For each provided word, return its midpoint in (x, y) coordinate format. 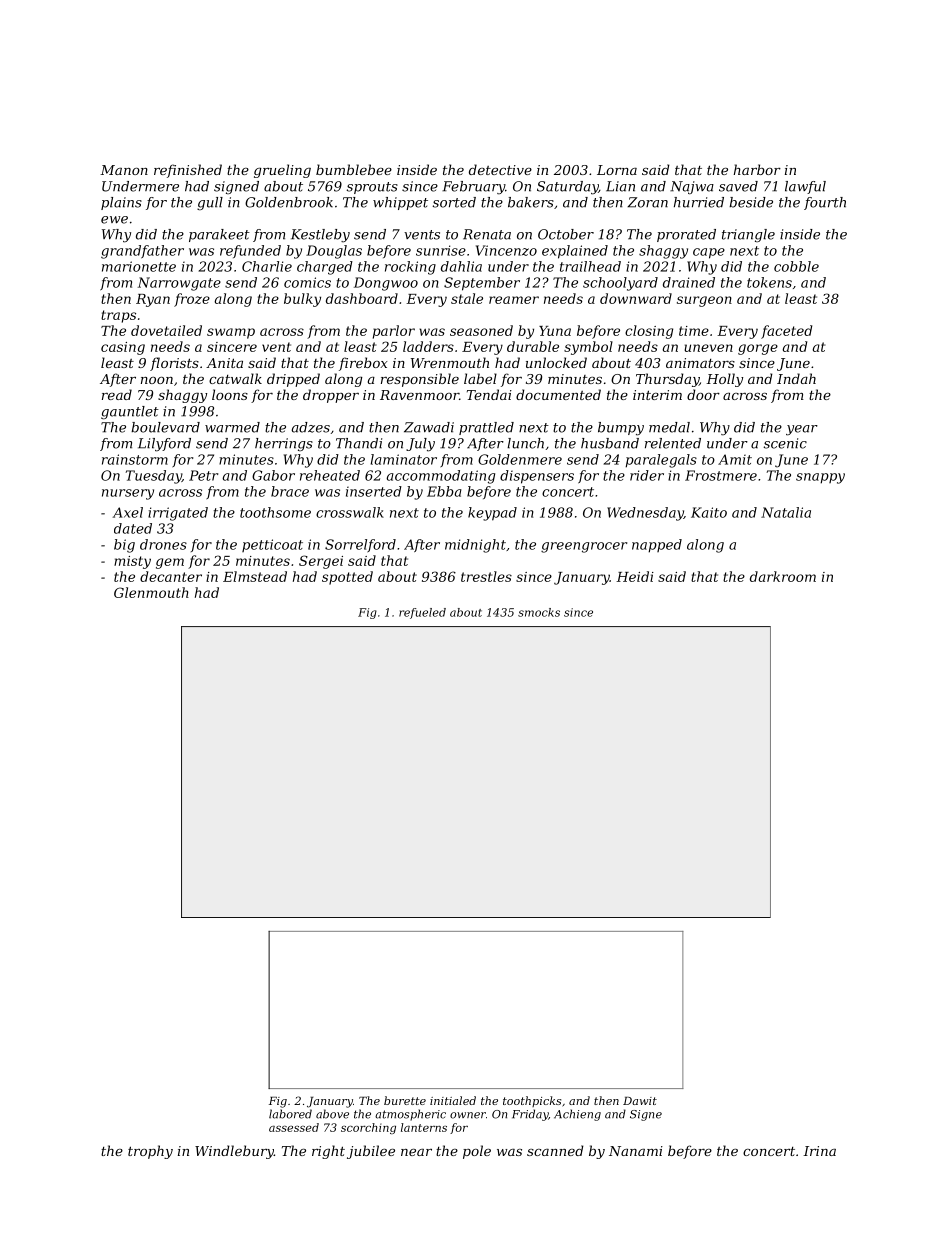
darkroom (783, 576)
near (416, 1152)
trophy (150, 1152)
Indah (796, 378)
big (124, 546)
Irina (819, 1151)
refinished (188, 171)
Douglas (334, 252)
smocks (539, 612)
